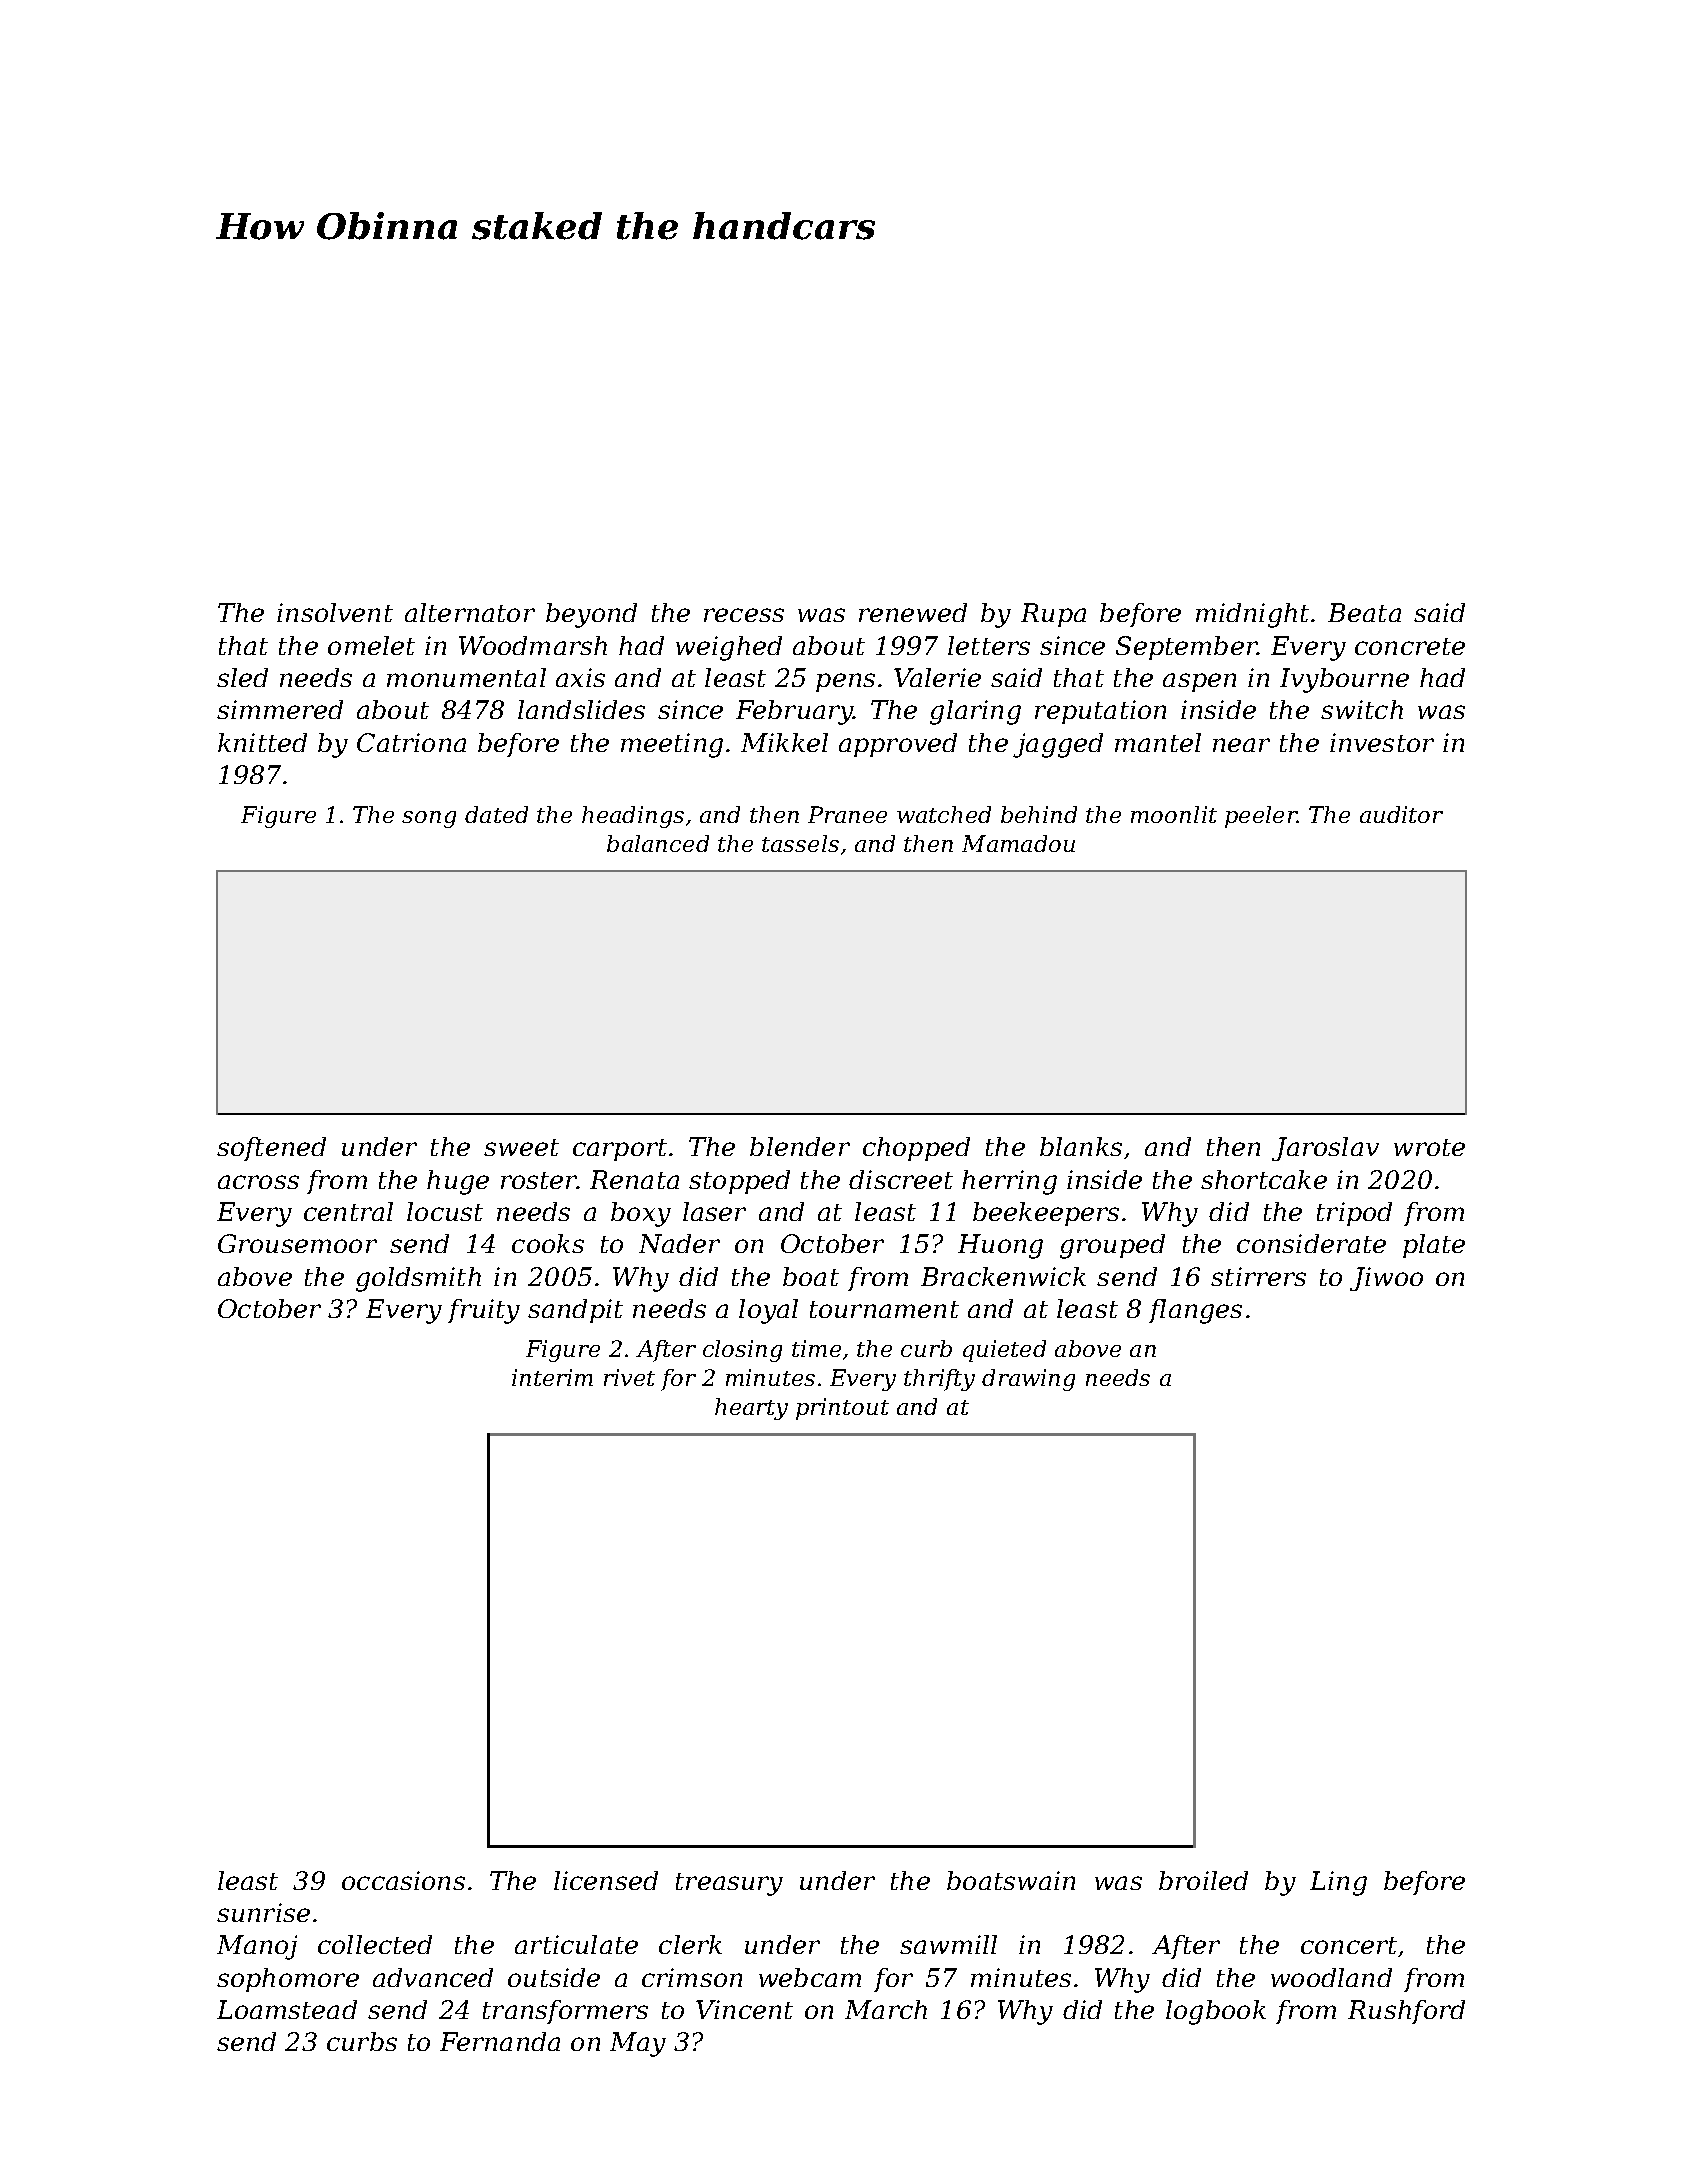 The height and width of the screenshot is (2178, 1683). What do you see at coordinates (886, 2009) in the screenshot?
I see `March` at bounding box center [886, 2009].
